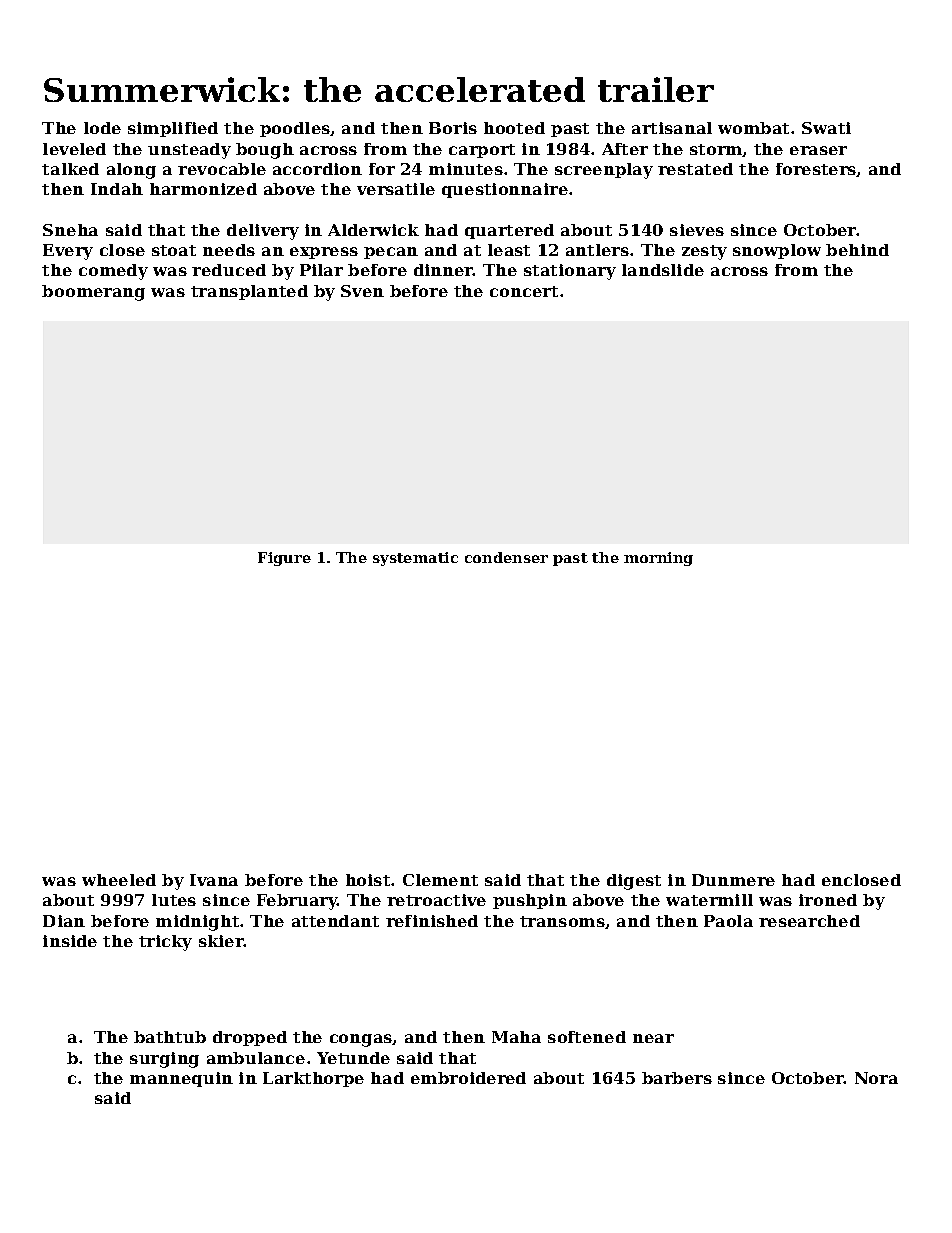  What do you see at coordinates (634, 882) in the page?
I see `digest` at bounding box center [634, 882].
